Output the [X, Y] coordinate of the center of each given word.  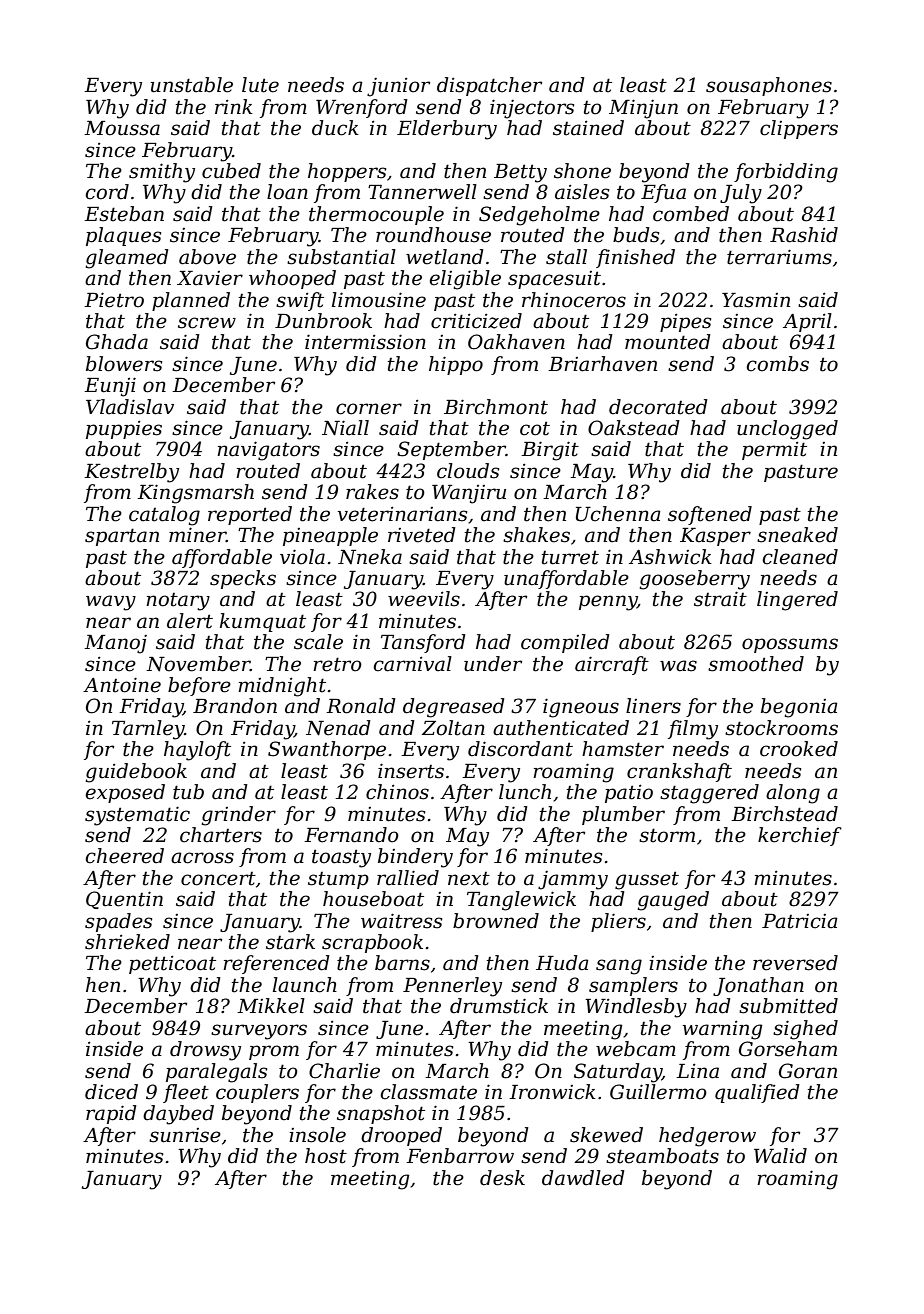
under [493, 664]
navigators [268, 451]
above [207, 257]
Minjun [643, 109]
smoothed [756, 664]
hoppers [347, 172]
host [326, 1156]
